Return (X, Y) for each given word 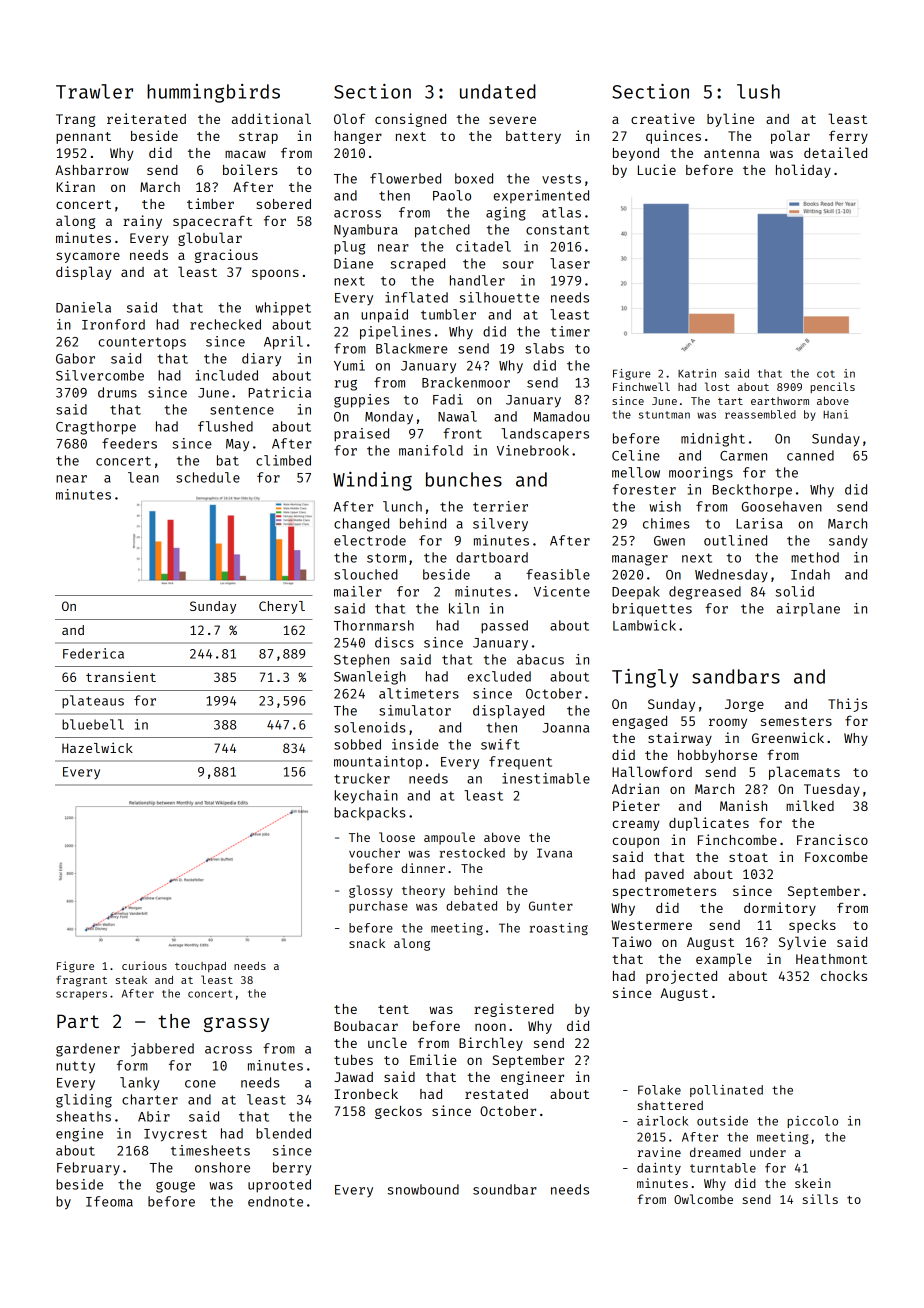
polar (790, 137)
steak (131, 980)
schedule (208, 477)
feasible (558, 574)
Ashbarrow (92, 170)
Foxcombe (836, 857)
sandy (848, 542)
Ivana (554, 853)
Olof (349, 118)
